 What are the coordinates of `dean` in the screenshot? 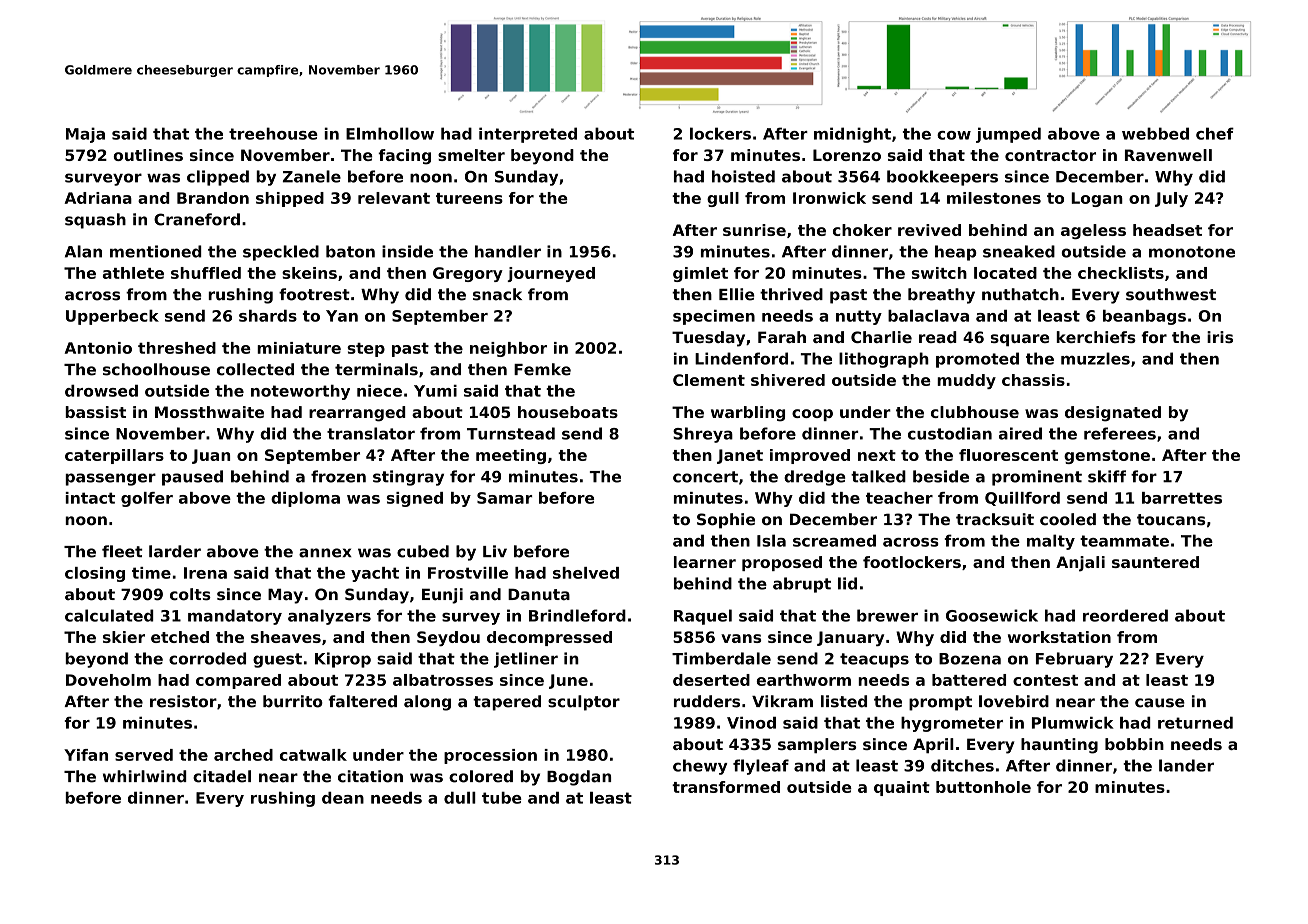 It's located at (343, 798).
